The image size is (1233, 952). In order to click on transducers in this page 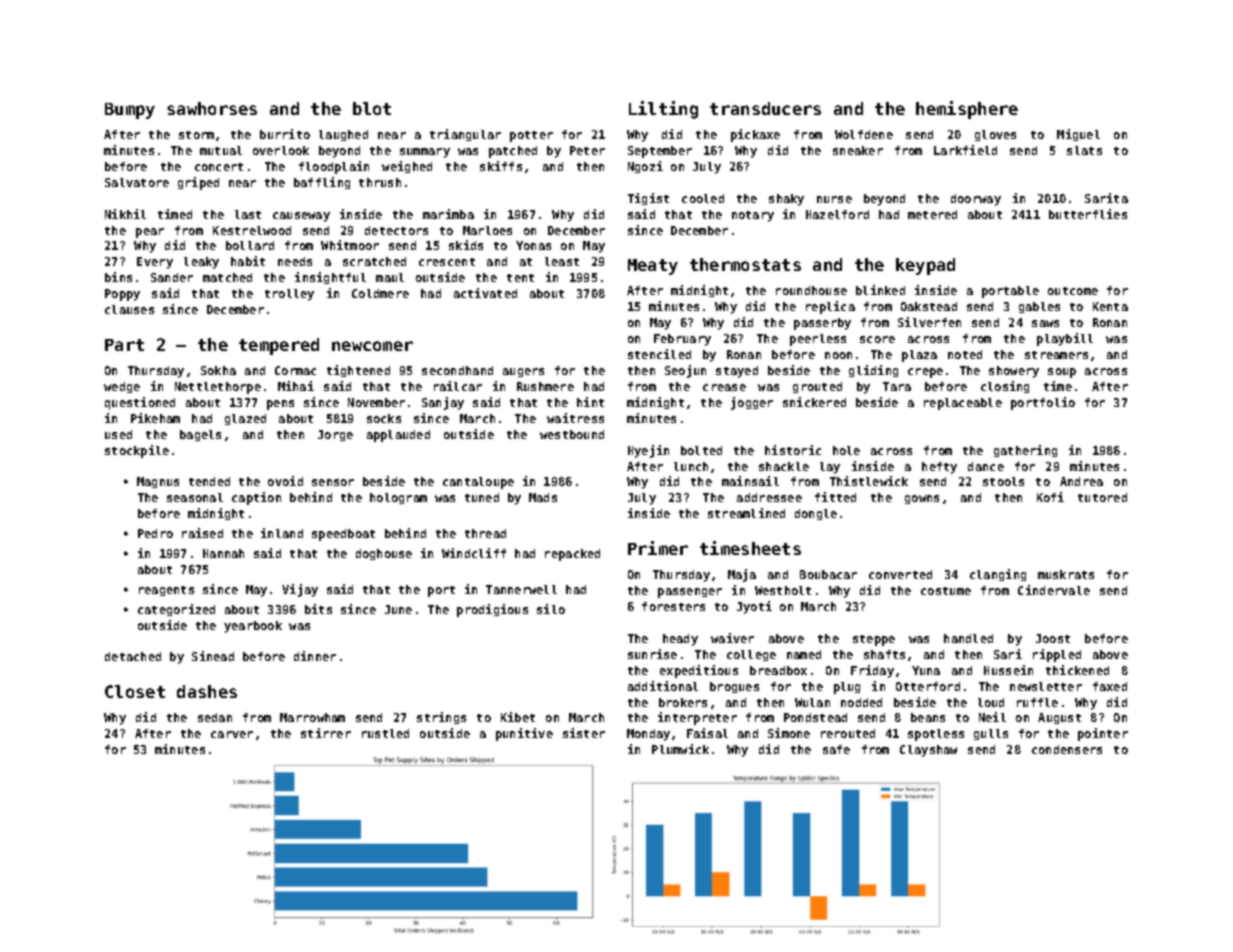, I will do `click(765, 108)`.
